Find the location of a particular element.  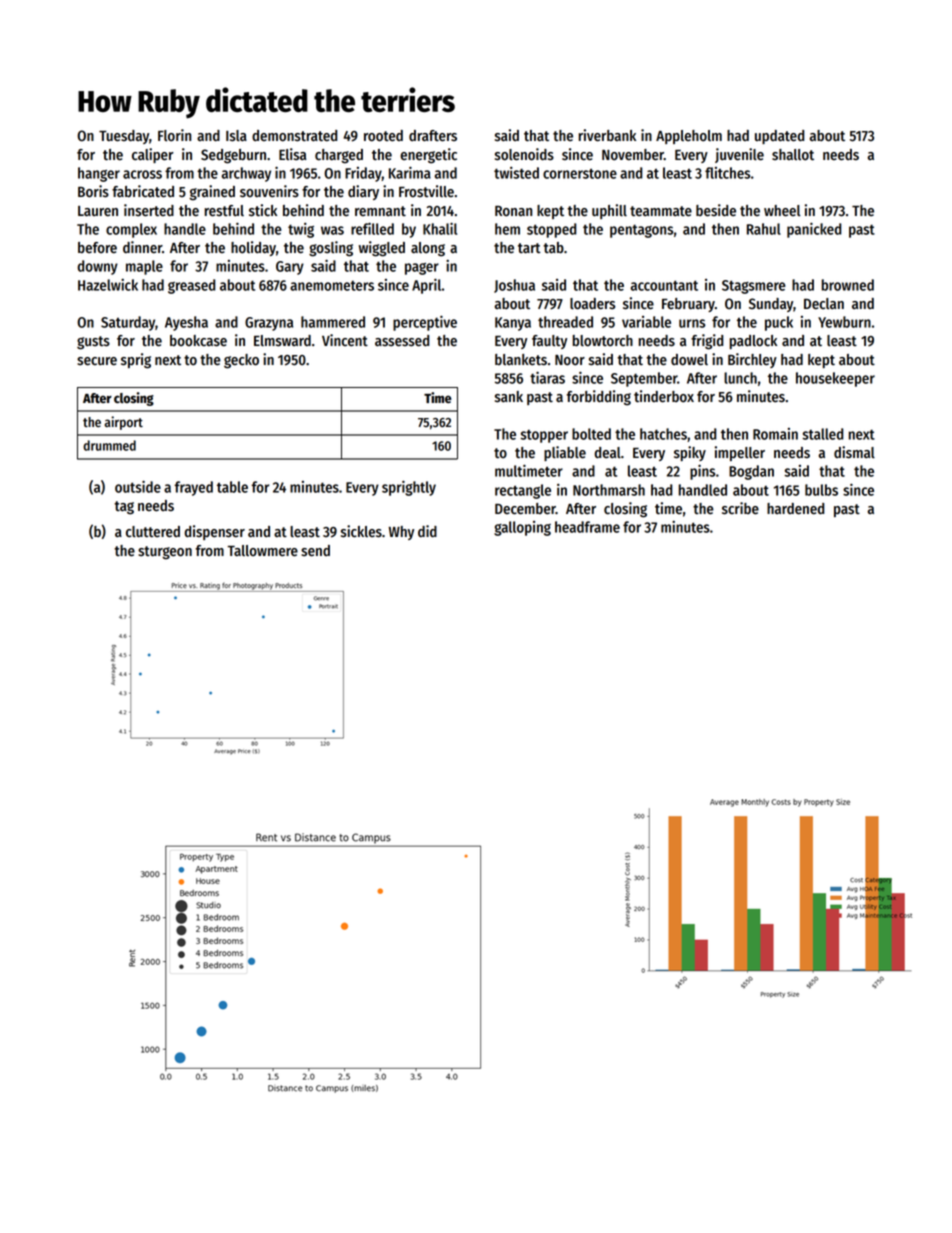

pins is located at coordinates (702, 472).
